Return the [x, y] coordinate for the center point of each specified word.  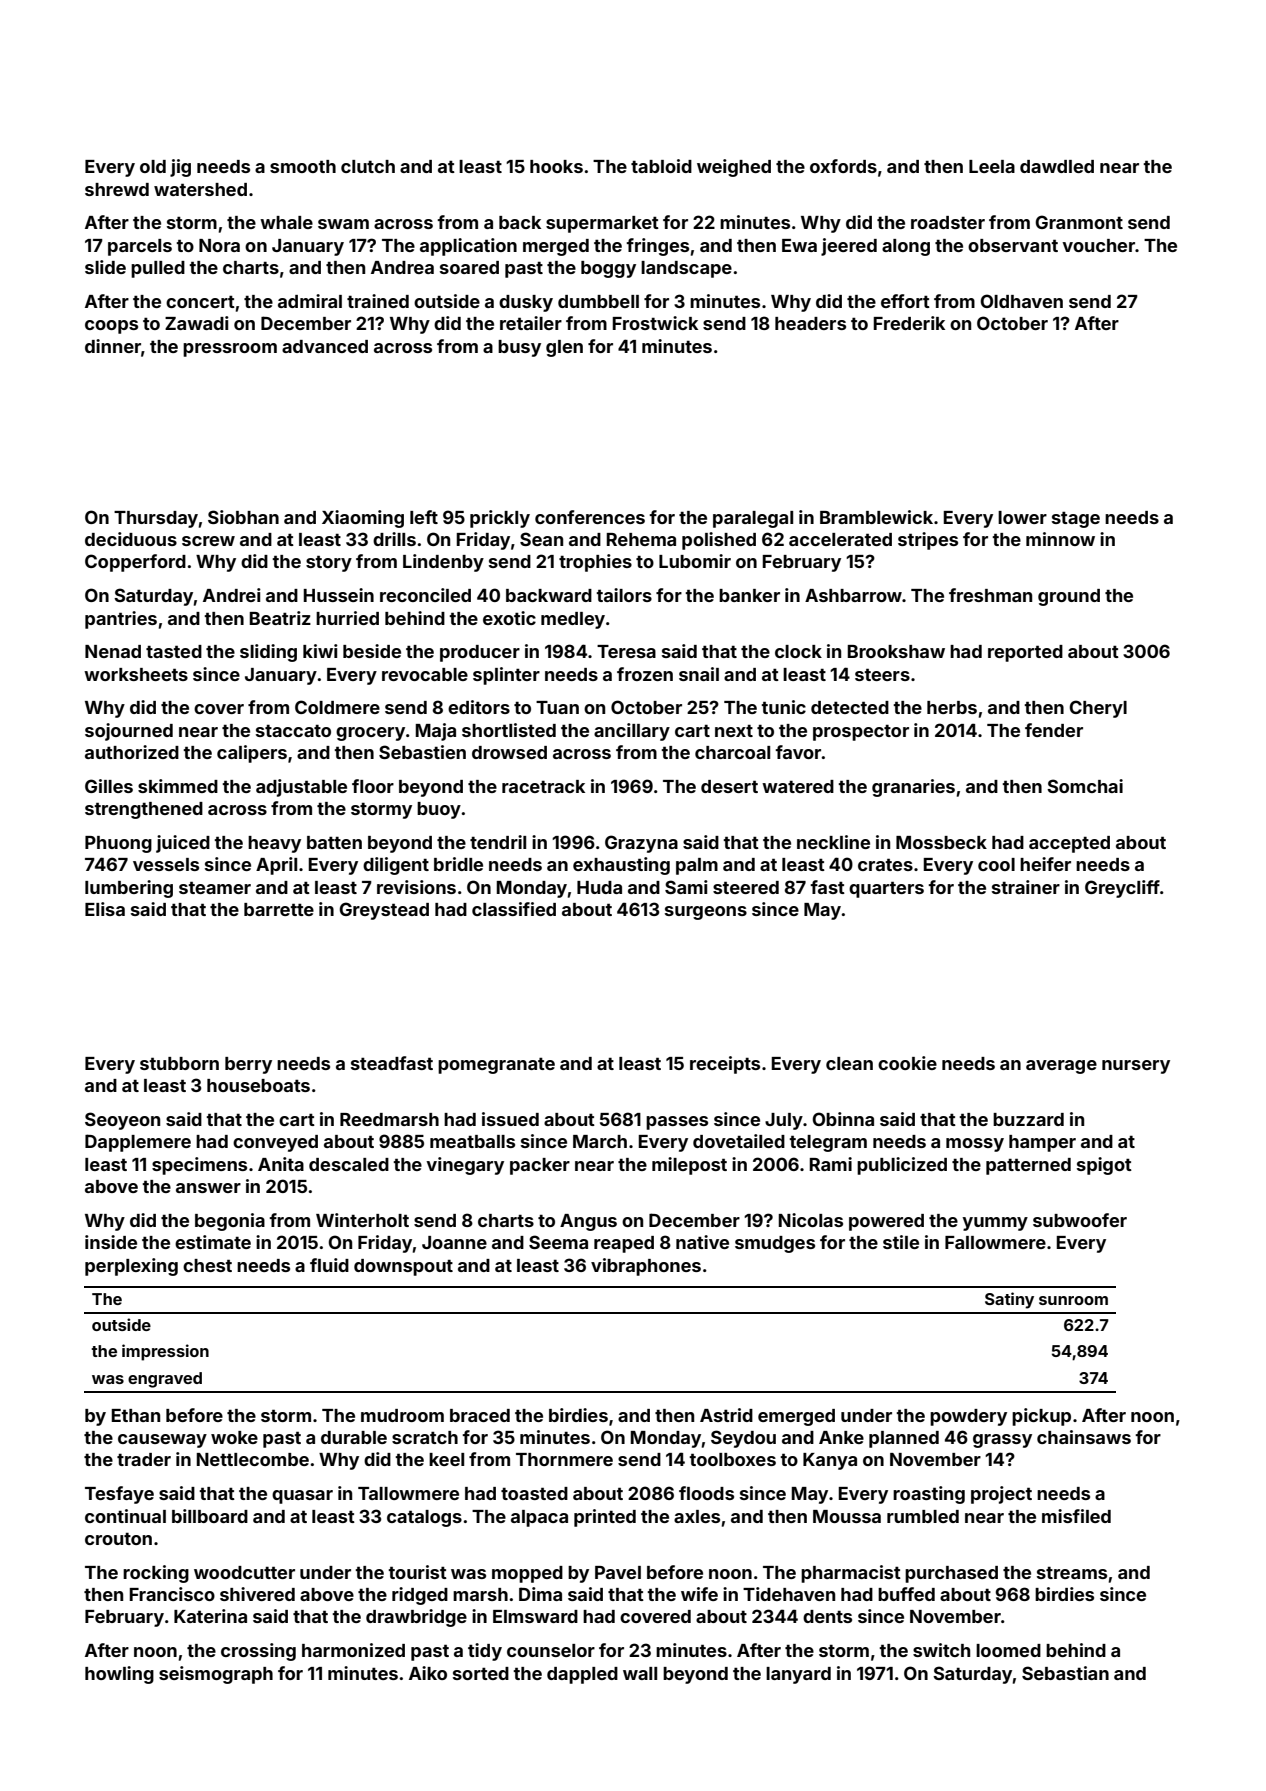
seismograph [216, 1675]
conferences [590, 517]
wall [640, 1673]
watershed [200, 189]
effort [905, 301]
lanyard [798, 1675]
